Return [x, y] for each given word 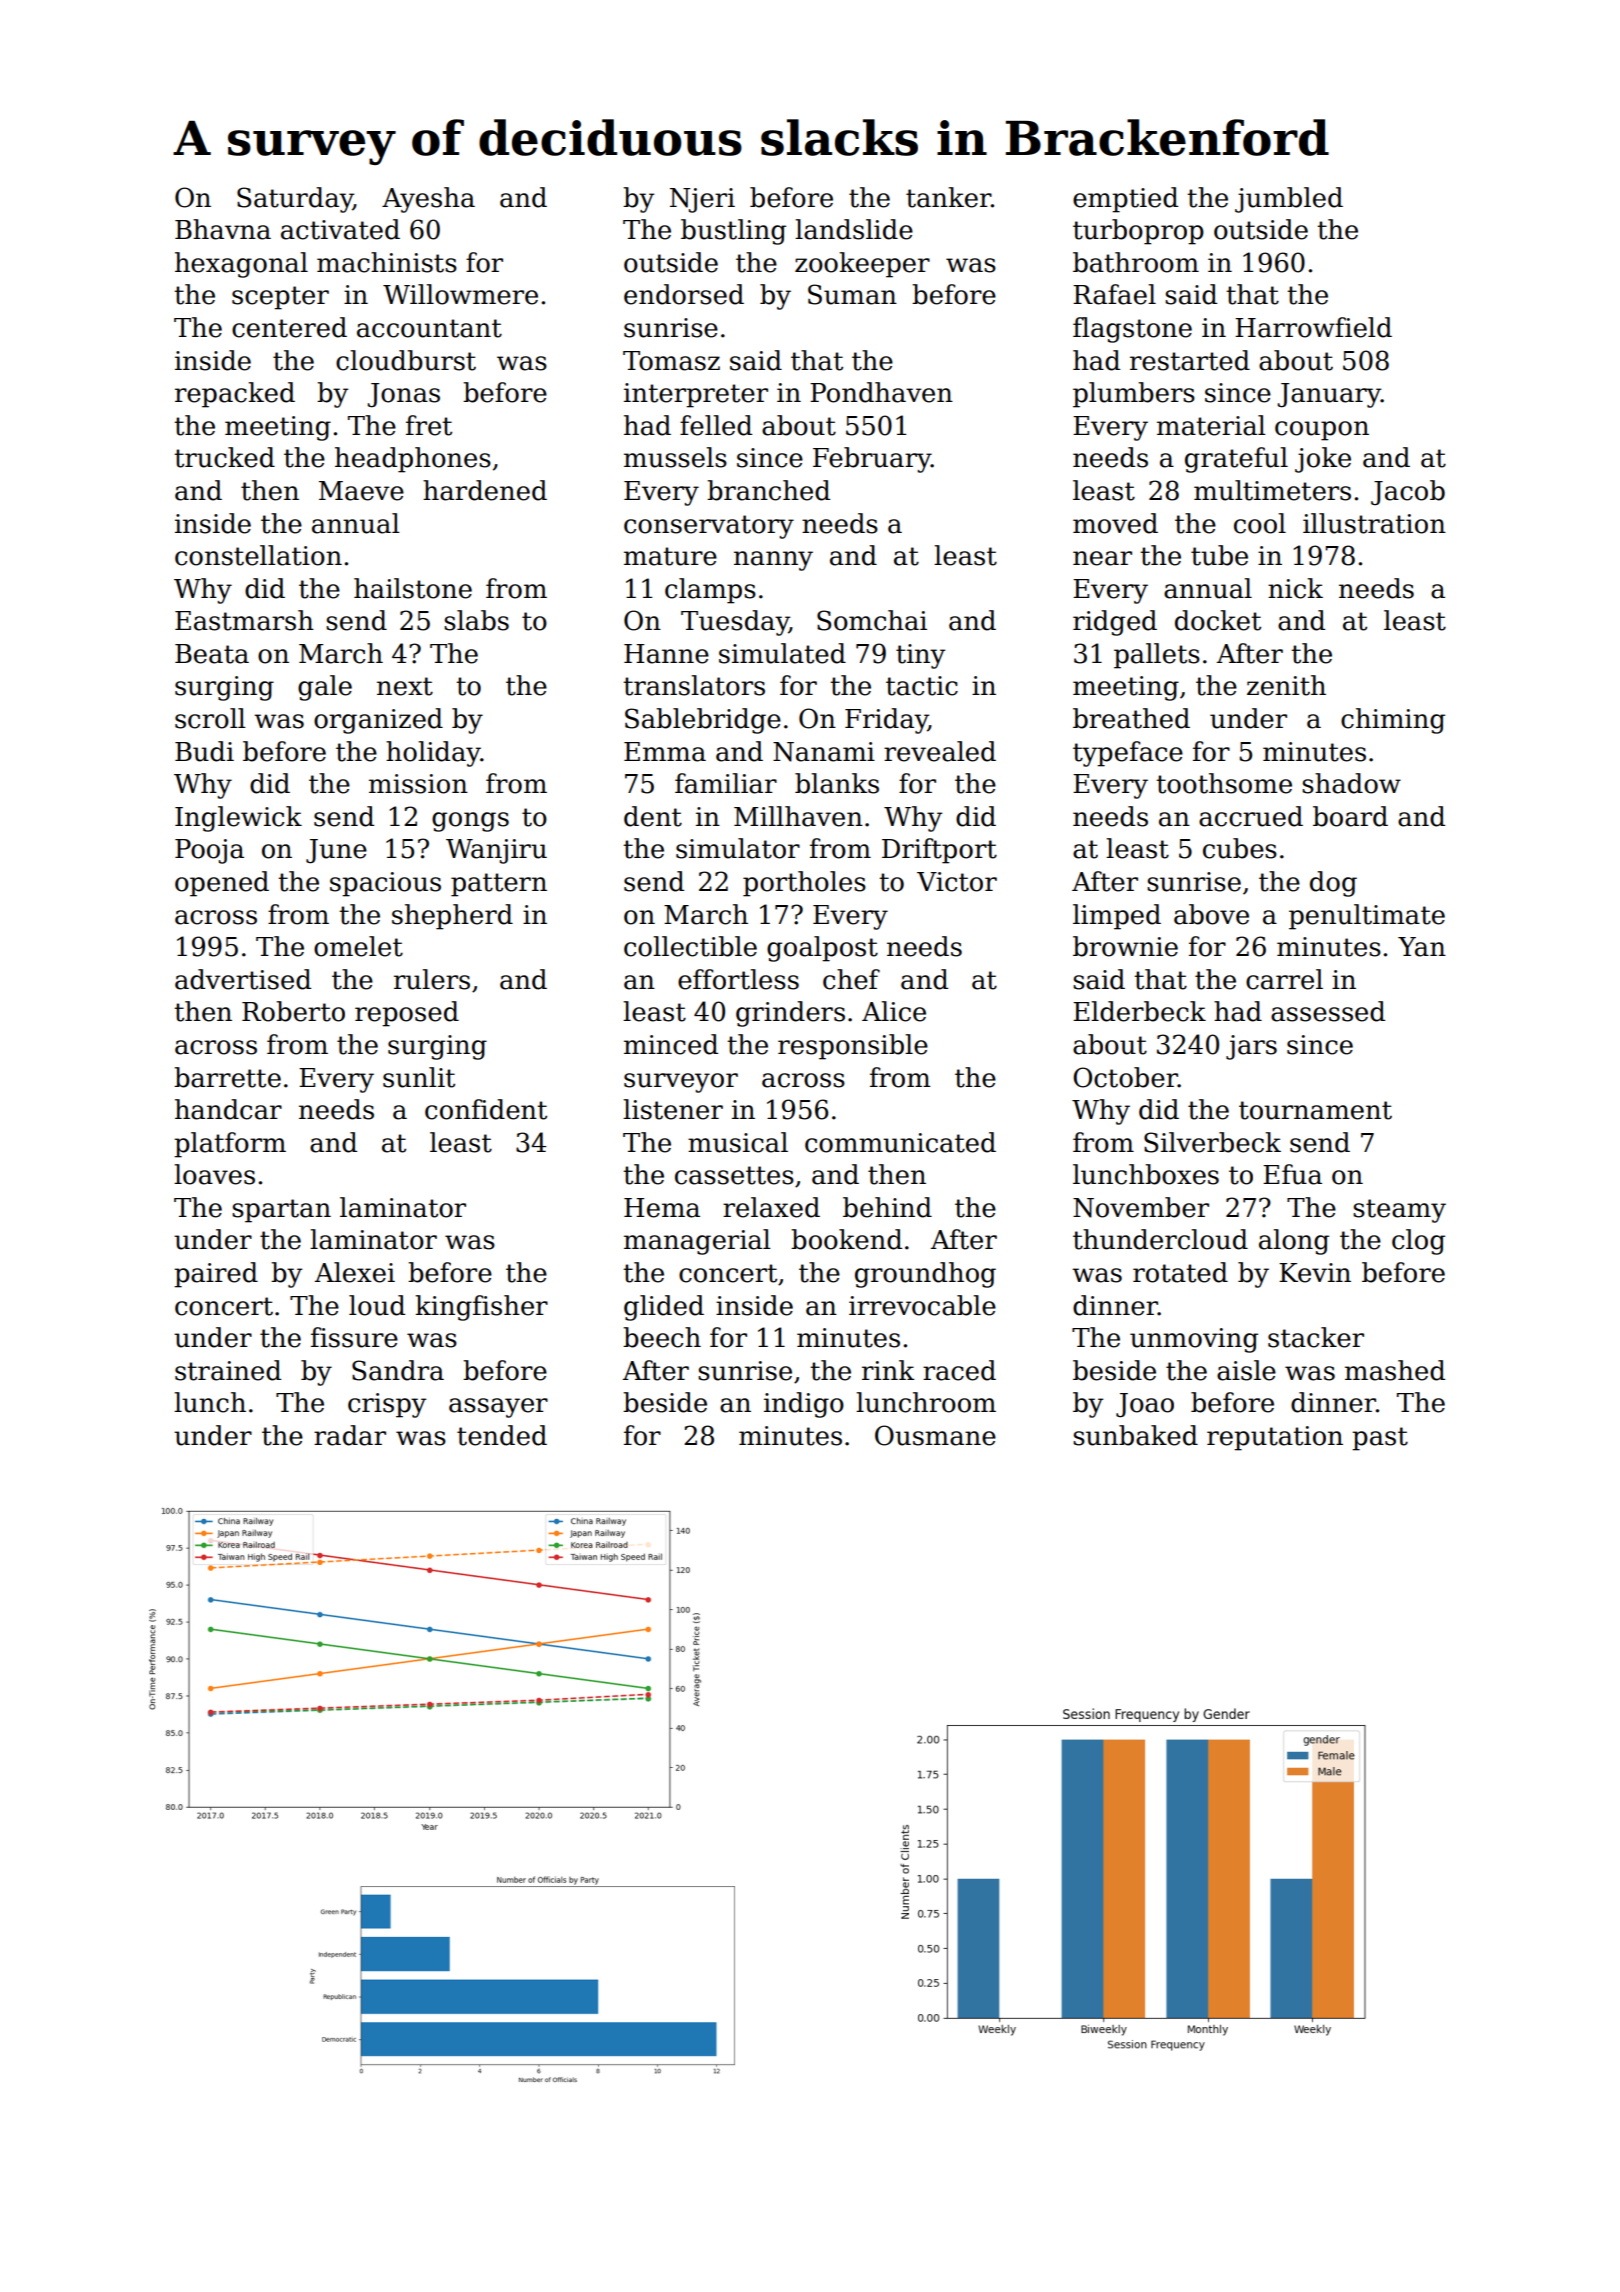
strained [228, 1370]
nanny [773, 561]
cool [1260, 523]
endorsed [684, 294]
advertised [243, 979]
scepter [280, 298]
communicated [900, 1142]
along [1294, 1242]
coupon [1322, 431]
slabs [476, 620]
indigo [804, 1405]
